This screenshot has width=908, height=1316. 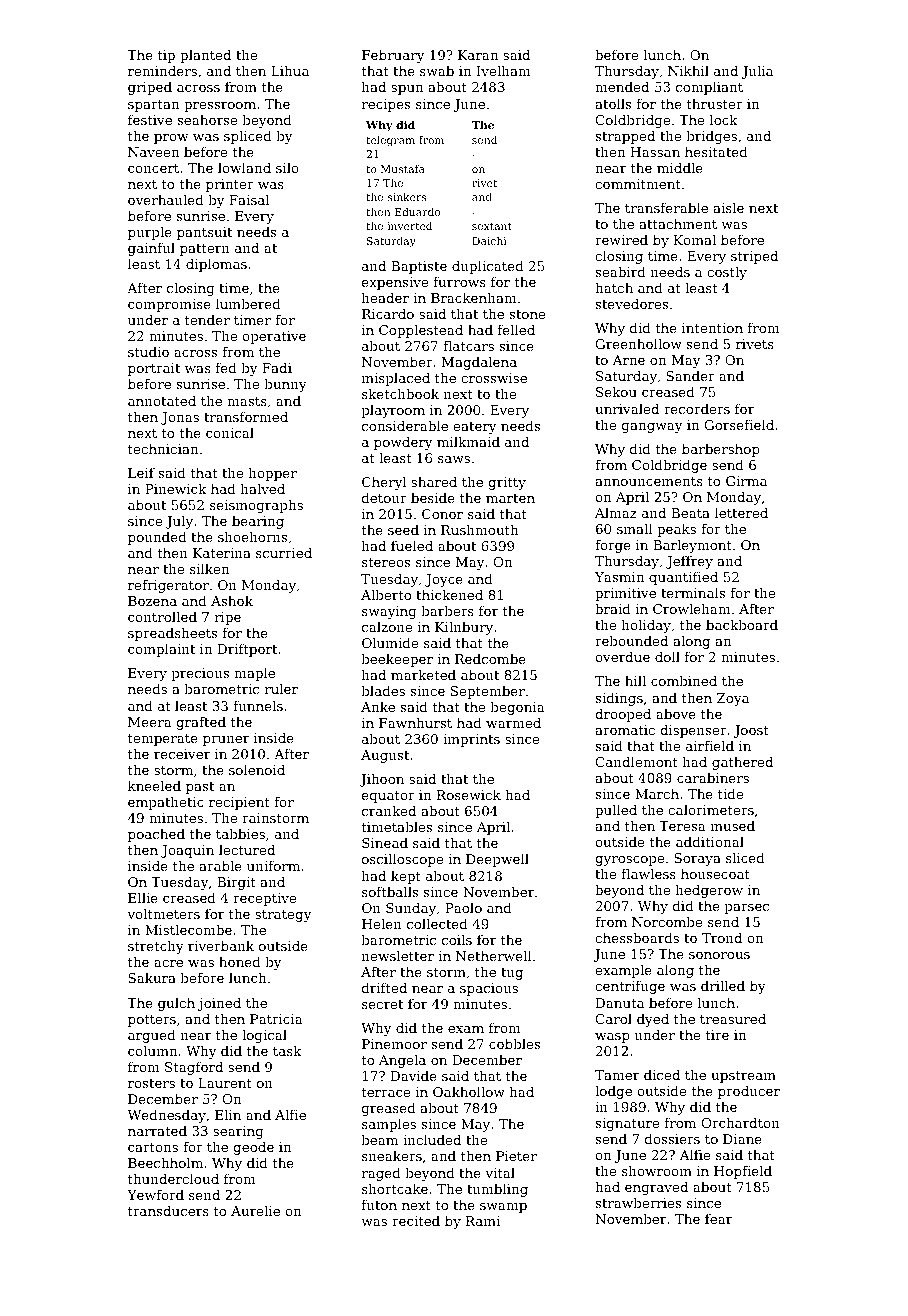 I want to click on strategy, so click(x=283, y=916).
